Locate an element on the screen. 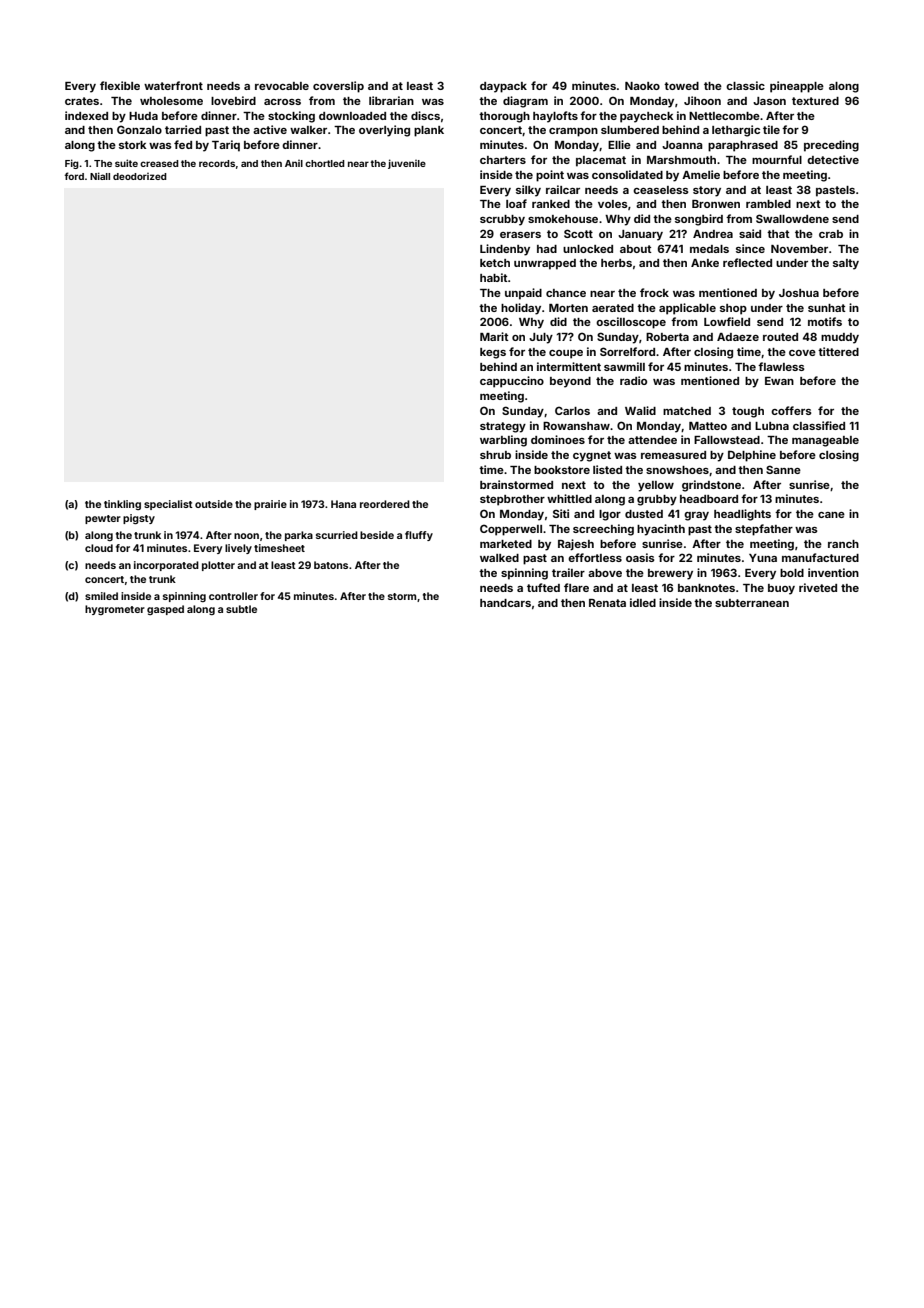 The width and height of the screenshot is (924, 1308). discs is located at coordinates (425, 115).
